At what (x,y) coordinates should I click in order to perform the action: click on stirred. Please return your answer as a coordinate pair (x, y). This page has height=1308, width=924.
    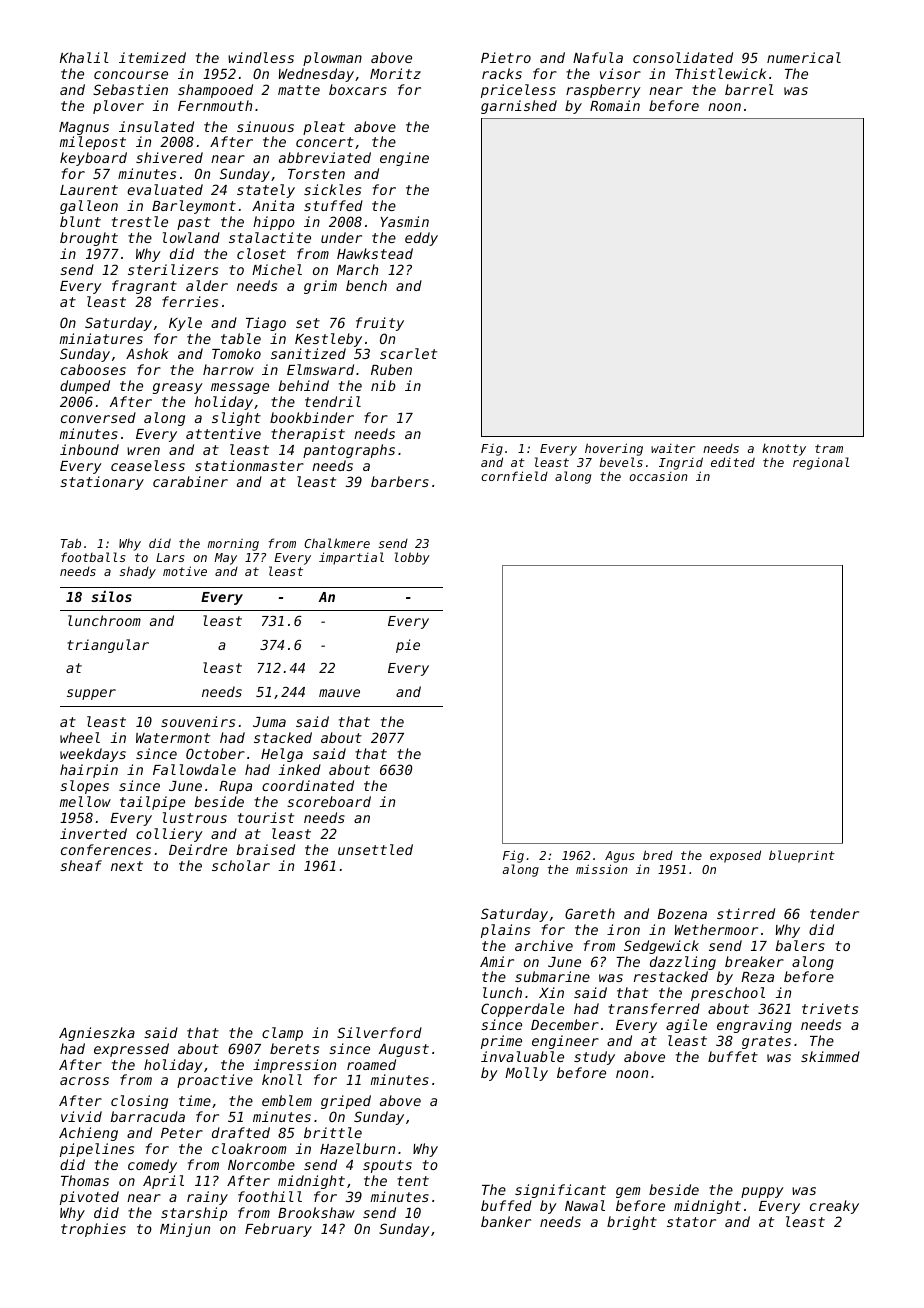
    Looking at the image, I should click on (746, 913).
